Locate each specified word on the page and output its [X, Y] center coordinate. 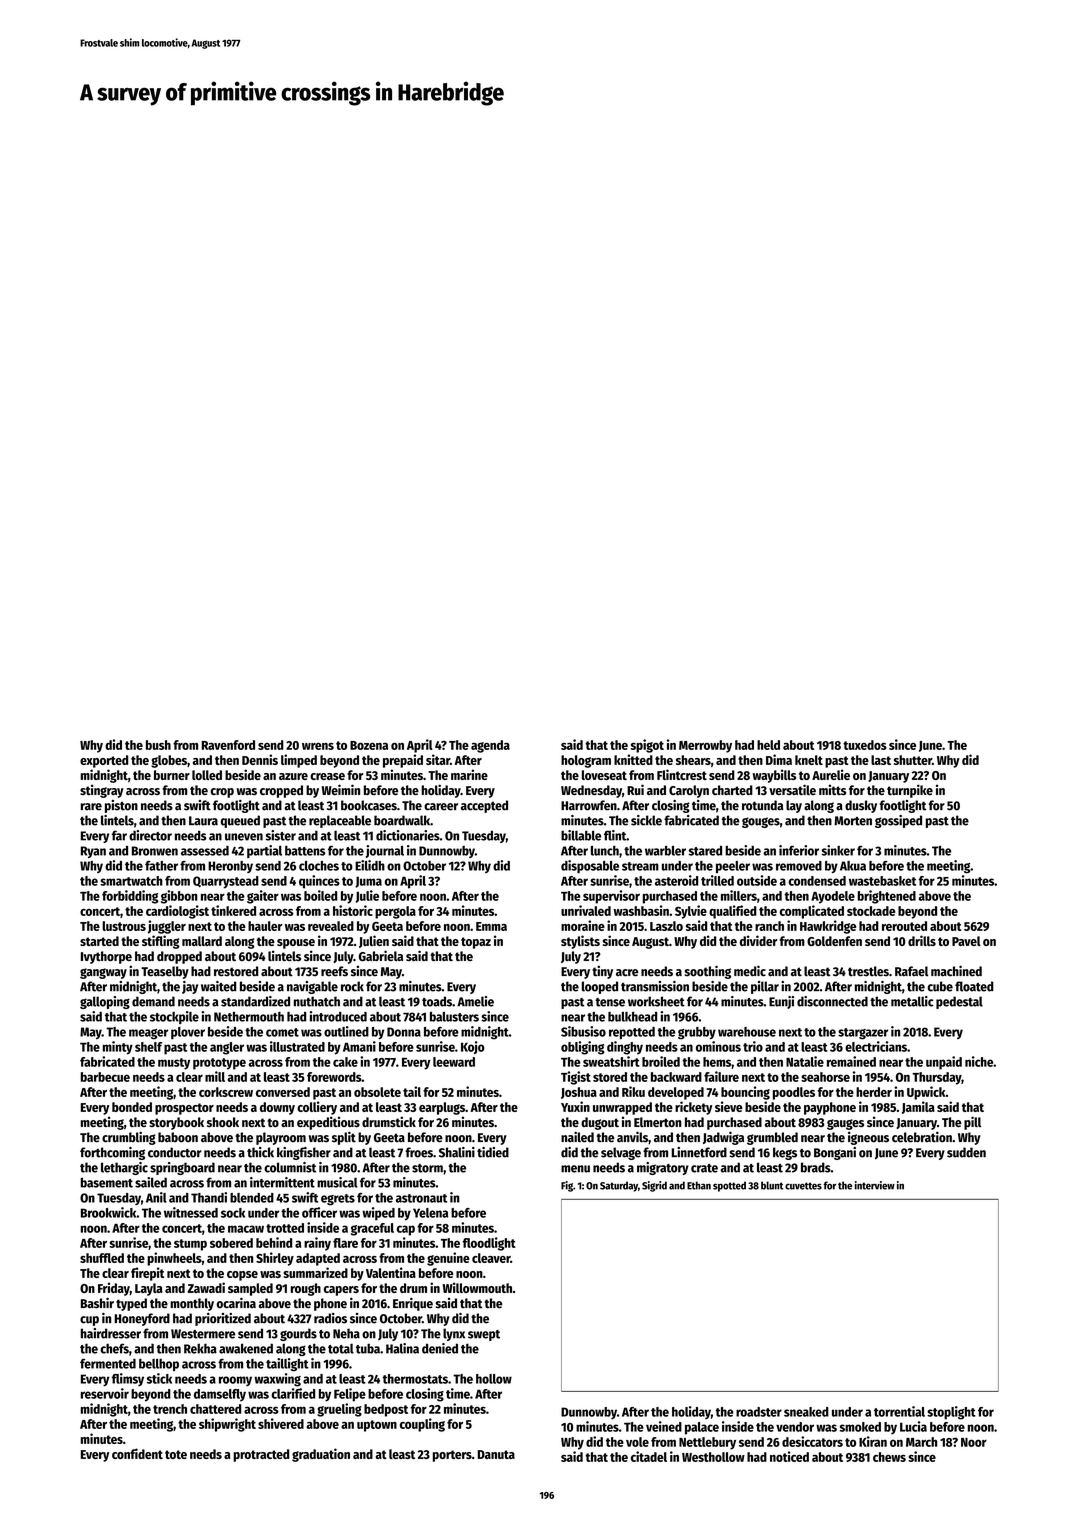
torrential [899, 1411]
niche [979, 1061]
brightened [887, 897]
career [441, 807]
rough [306, 1289]
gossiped [898, 821]
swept [484, 1335]
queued [240, 821]
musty [174, 1064]
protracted [261, 1455]
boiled [320, 895]
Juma [368, 882]
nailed [577, 1137]
